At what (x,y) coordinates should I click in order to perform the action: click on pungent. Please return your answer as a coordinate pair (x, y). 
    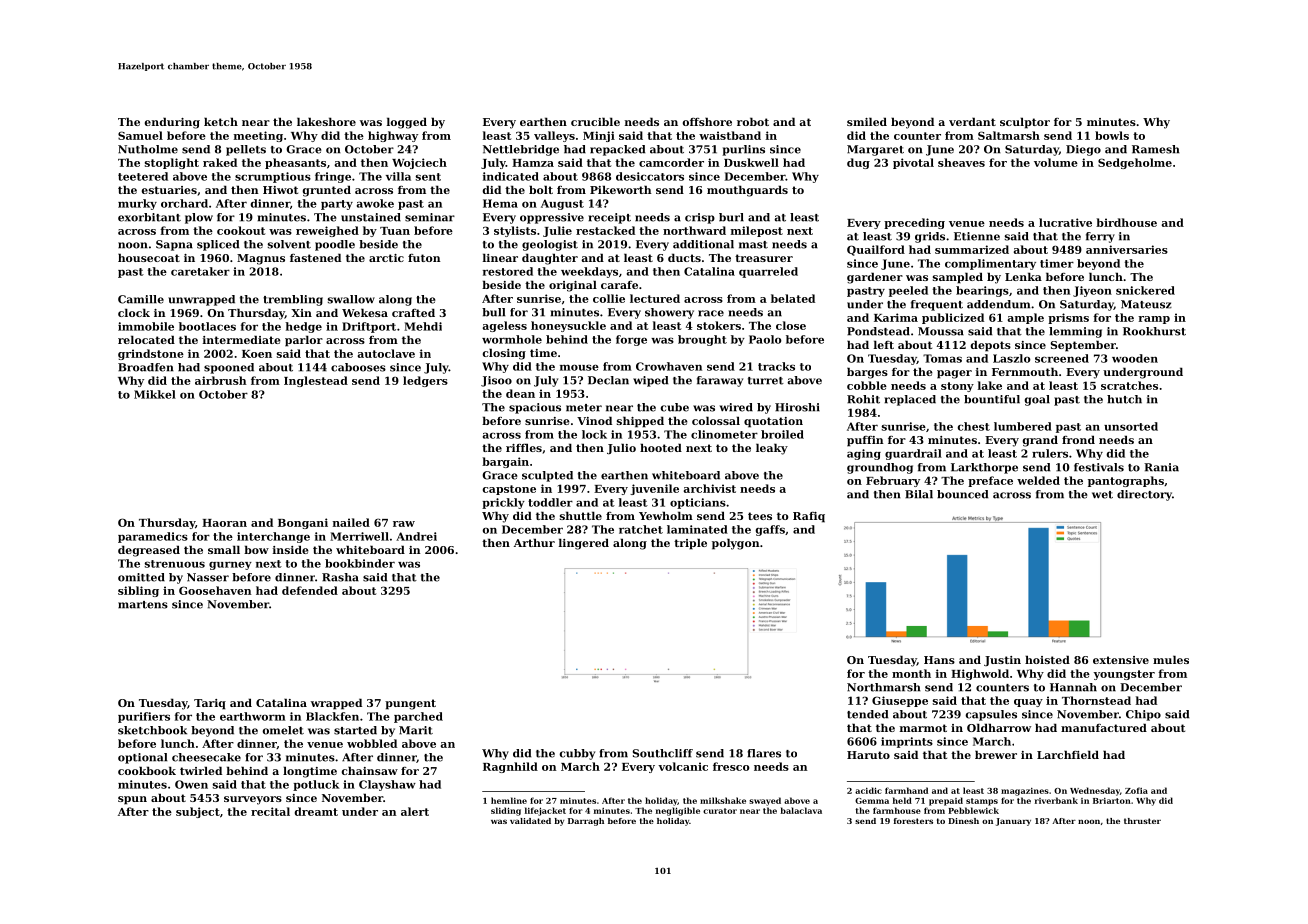
    Looking at the image, I should click on (410, 704).
